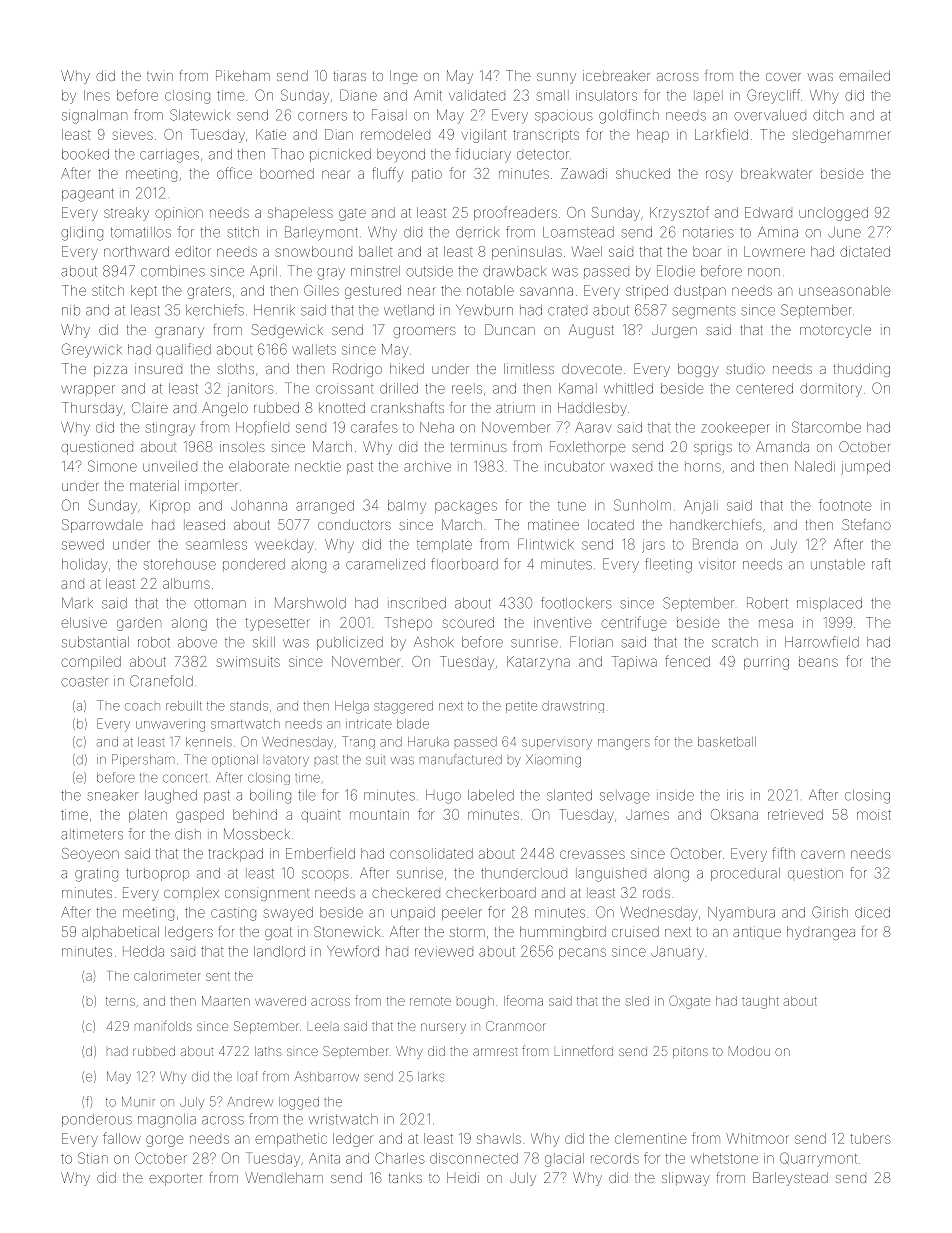 This document has width=952, height=1233. Describe the element at coordinates (160, 76) in the document. I see `twin` at that location.
